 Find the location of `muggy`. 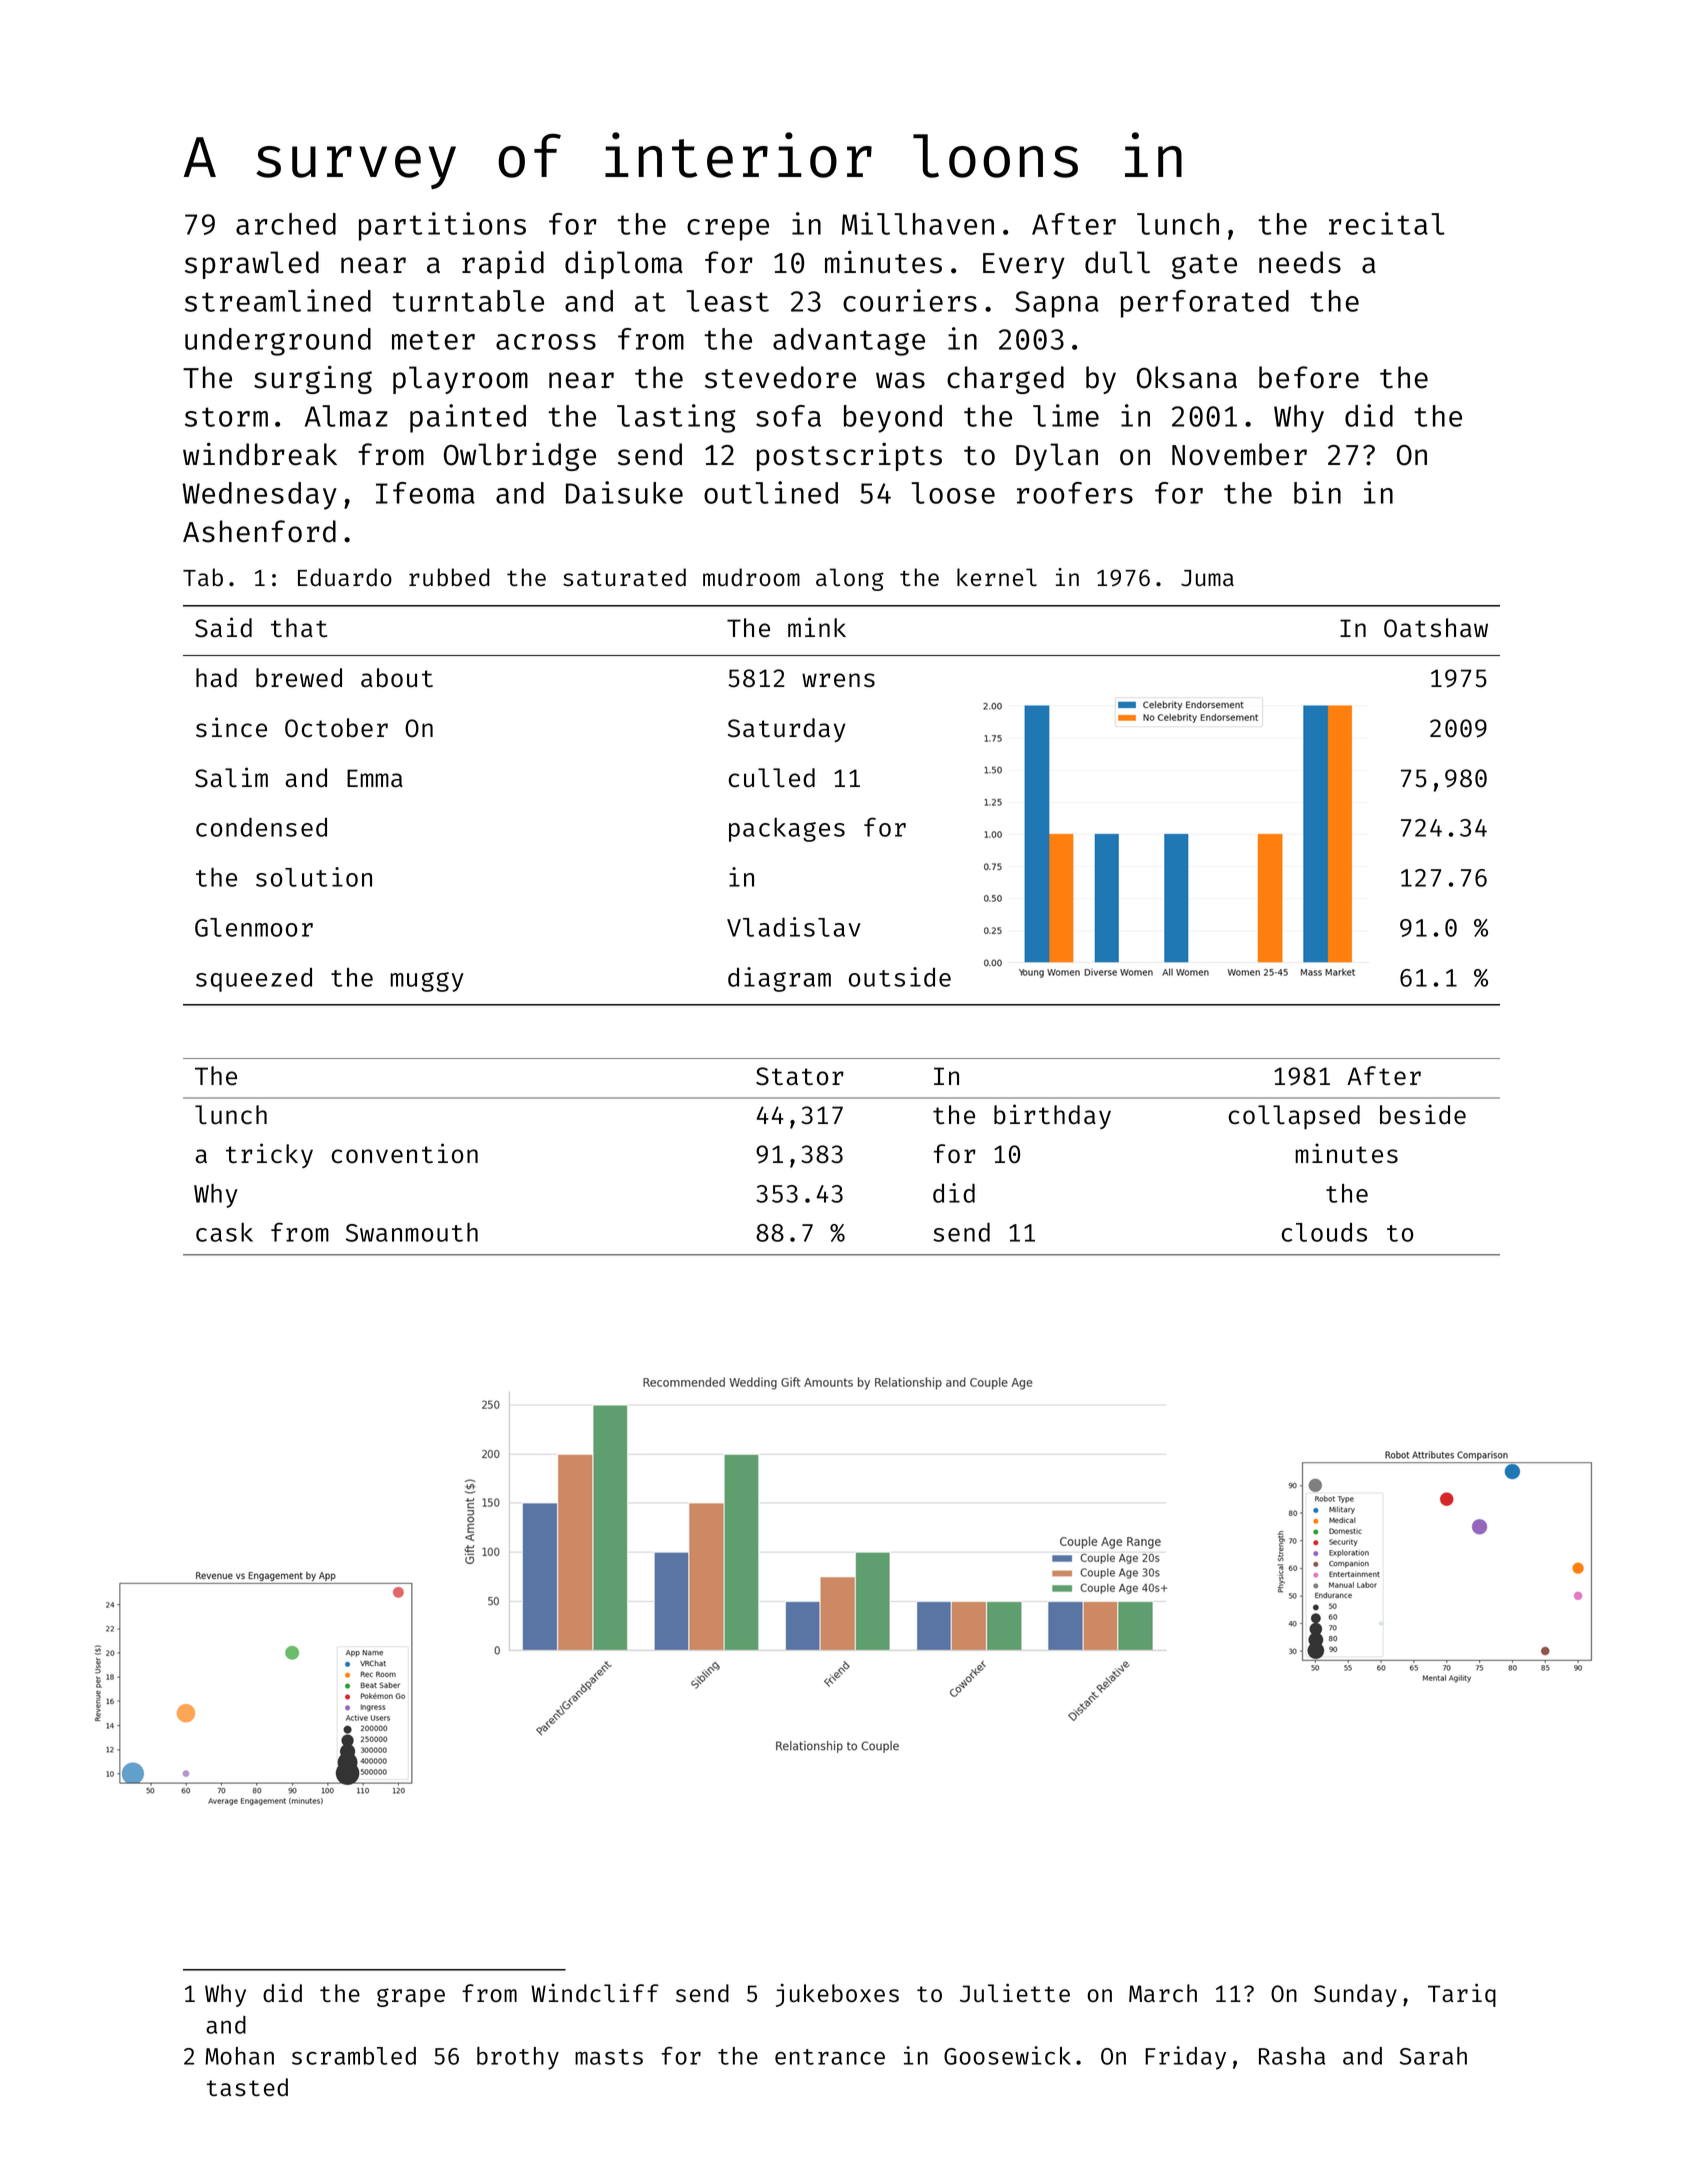

muggy is located at coordinates (427, 982).
